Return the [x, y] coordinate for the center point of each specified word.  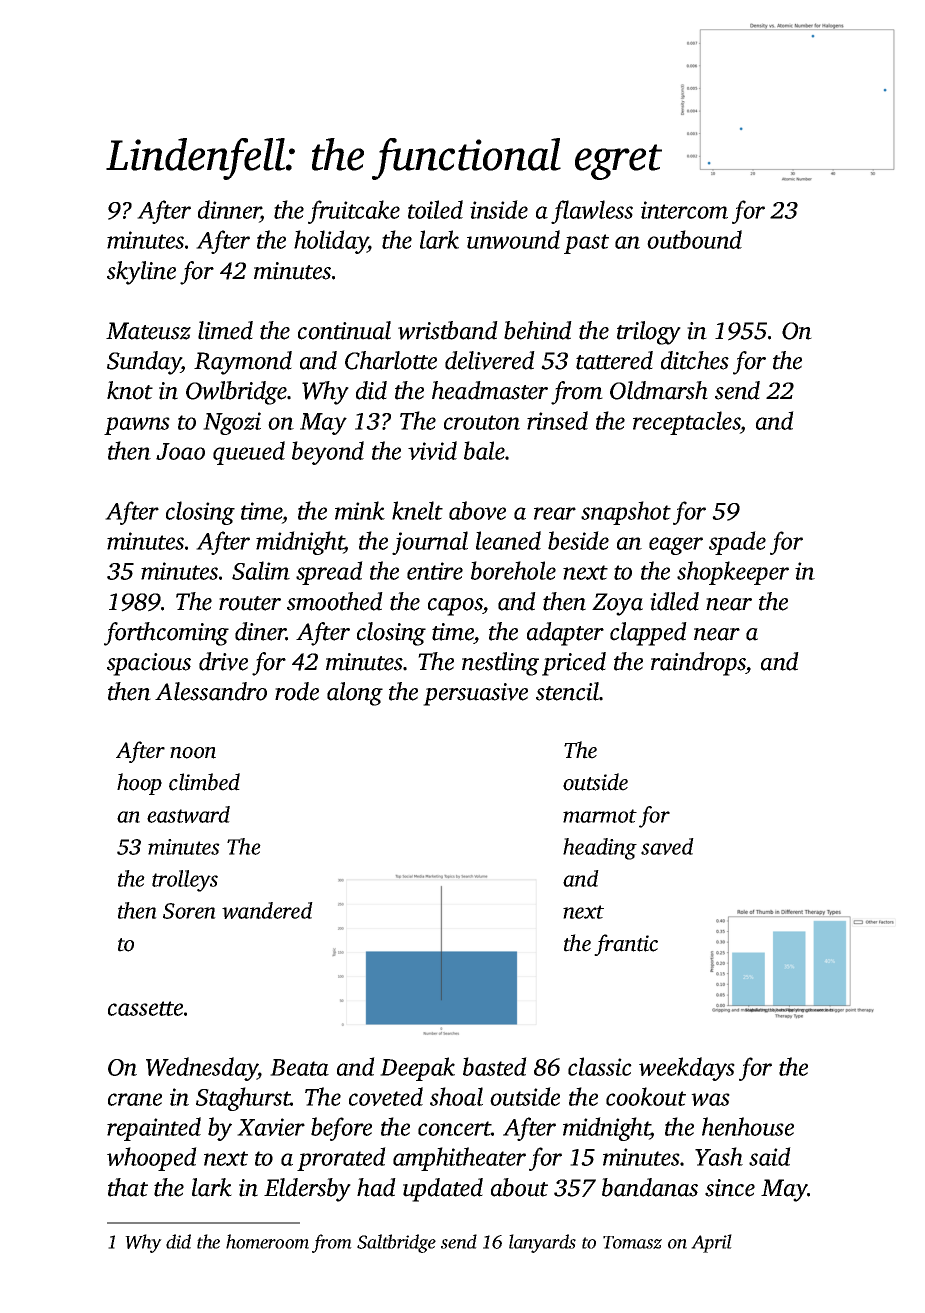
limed [225, 330]
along [355, 694]
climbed [204, 782]
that [128, 1187]
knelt [417, 510]
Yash [719, 1156]
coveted [386, 1096]
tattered [614, 360]
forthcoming [166, 634]
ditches [695, 360]
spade [737, 543]
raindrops [698, 664]
